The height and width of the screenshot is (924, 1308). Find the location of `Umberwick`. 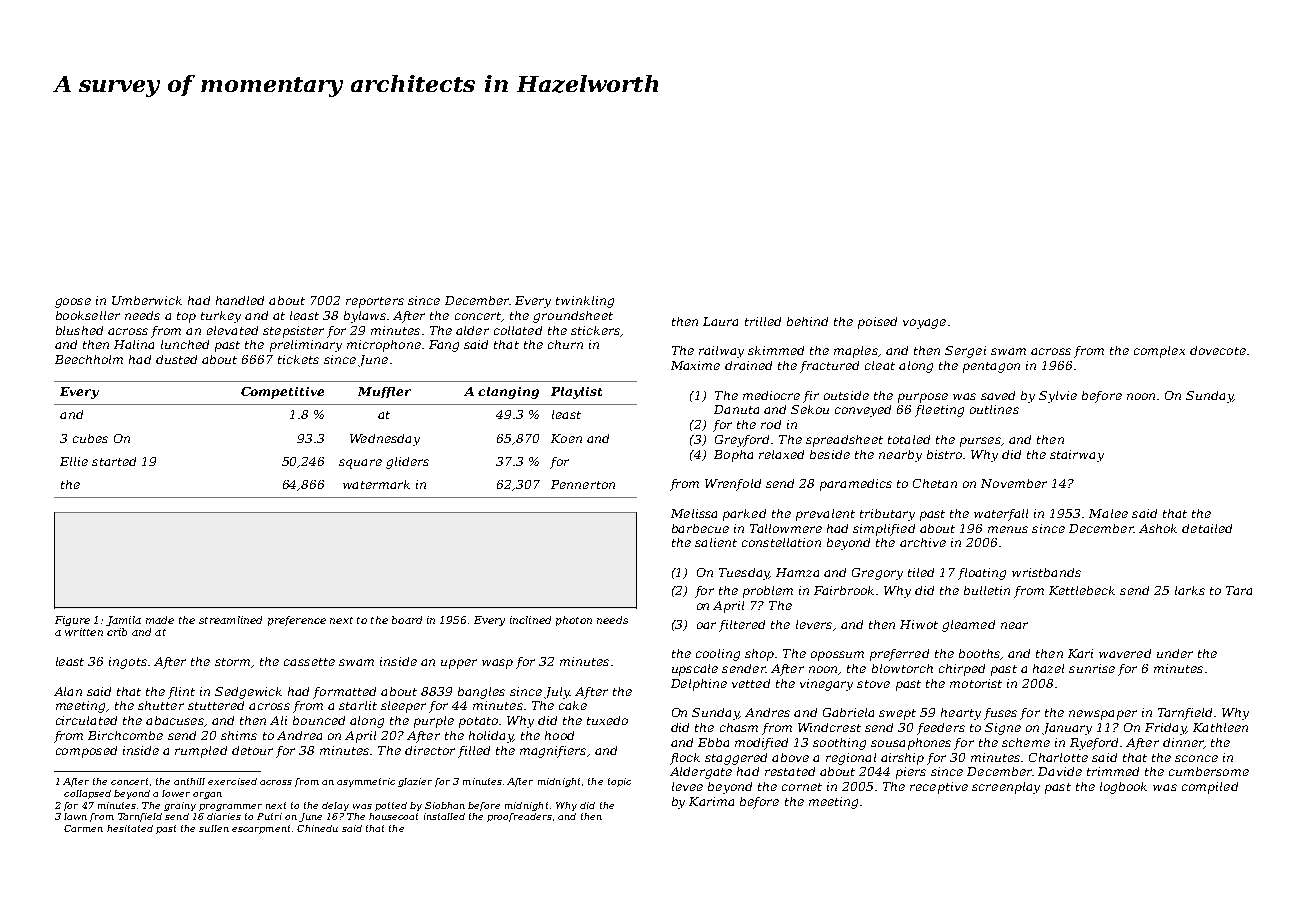

Umberwick is located at coordinates (147, 300).
